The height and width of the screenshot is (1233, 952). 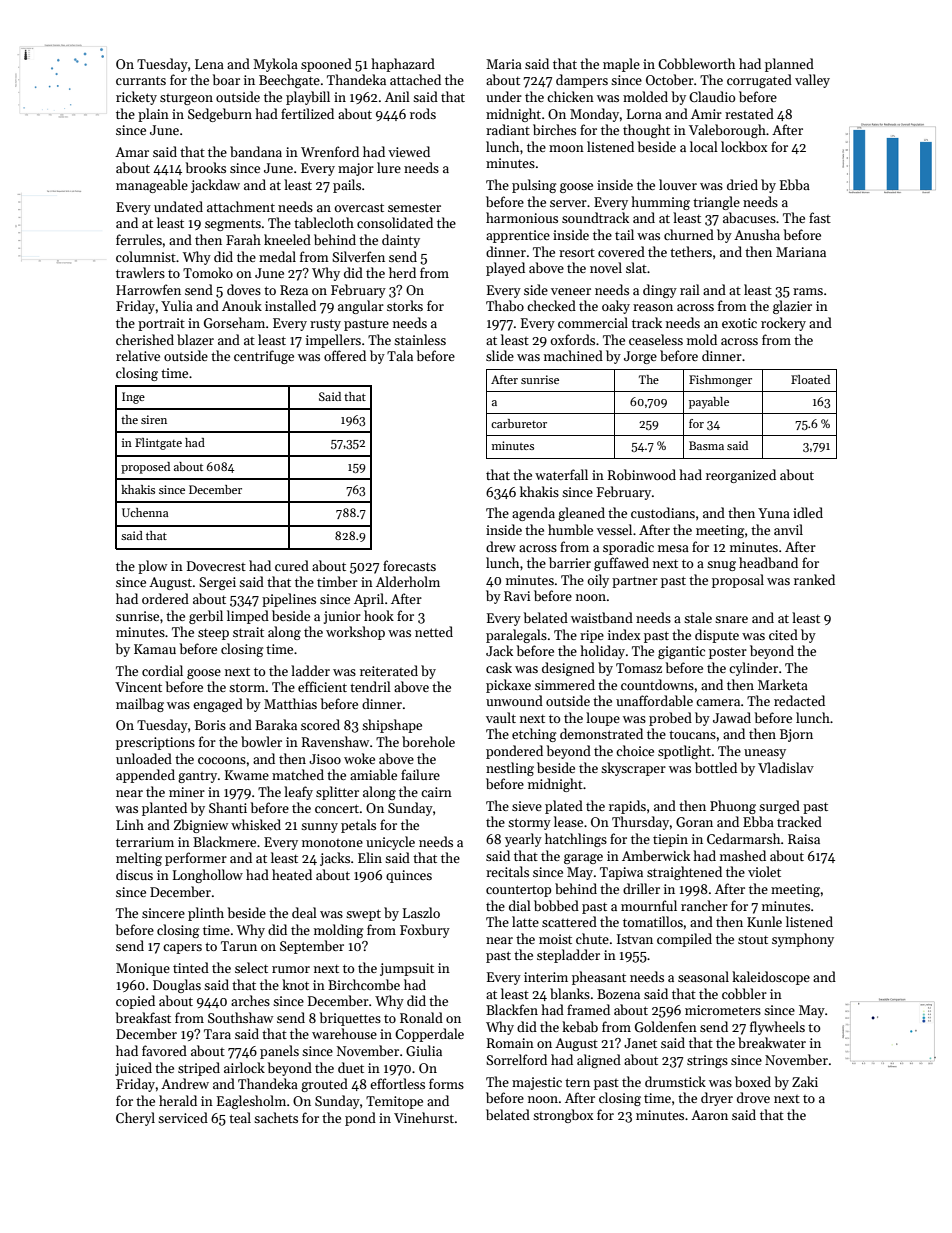 What do you see at coordinates (409, 151) in the screenshot?
I see `viewed` at bounding box center [409, 151].
